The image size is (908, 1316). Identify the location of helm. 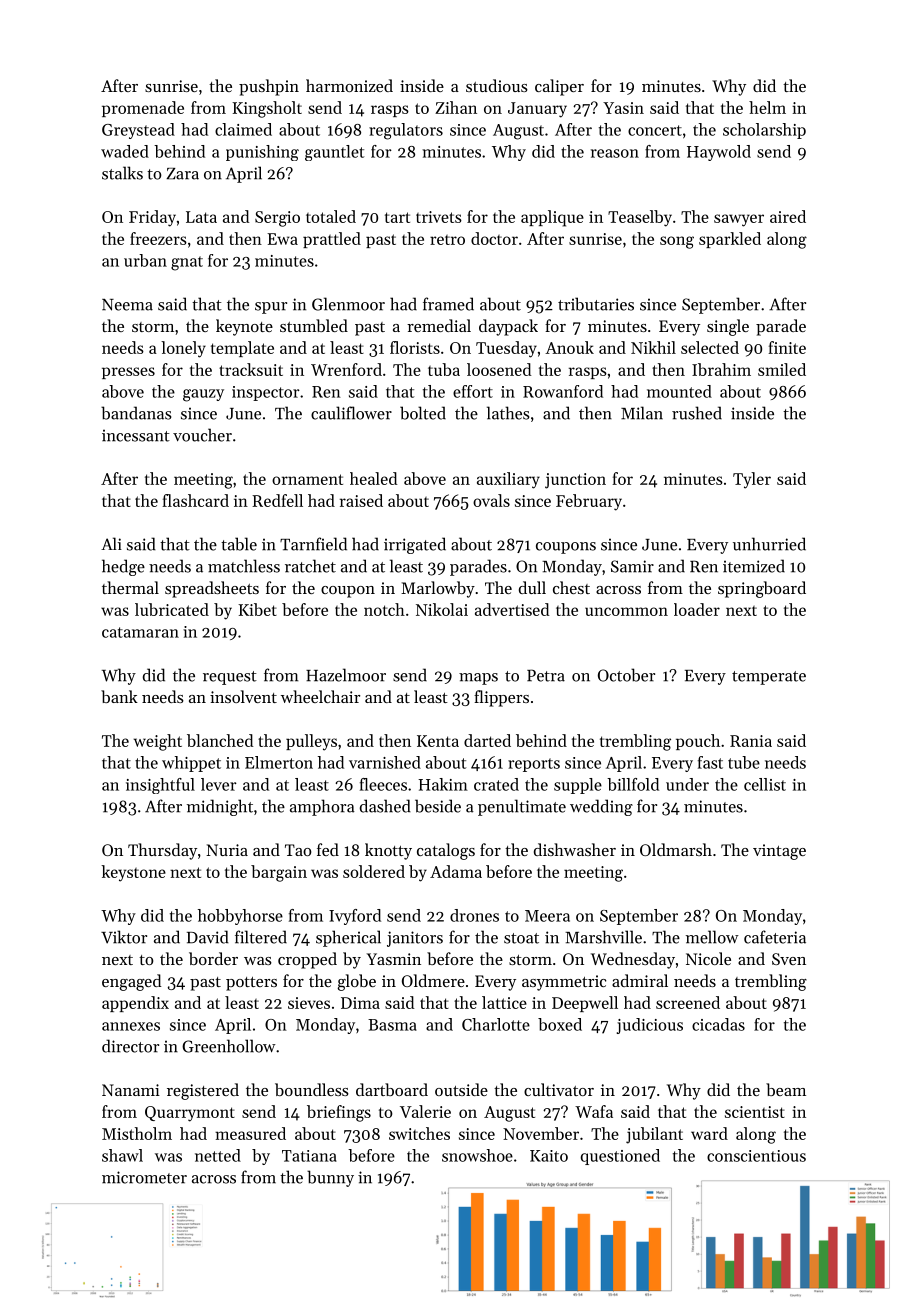
(767, 107).
